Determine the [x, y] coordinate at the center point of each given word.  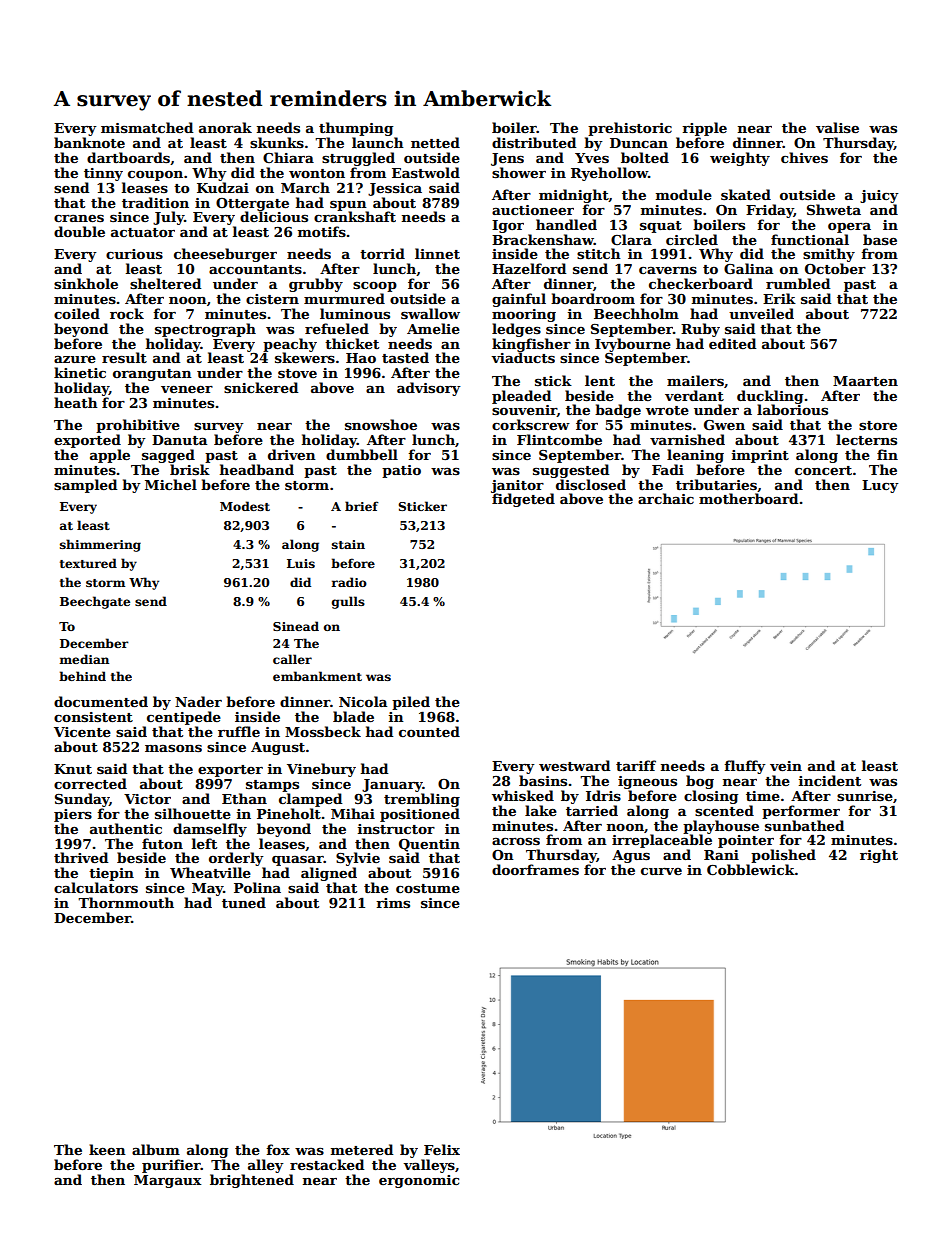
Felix [442, 1149]
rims [393, 903]
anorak [225, 127]
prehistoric [630, 129]
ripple [704, 129]
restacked [327, 1164]
